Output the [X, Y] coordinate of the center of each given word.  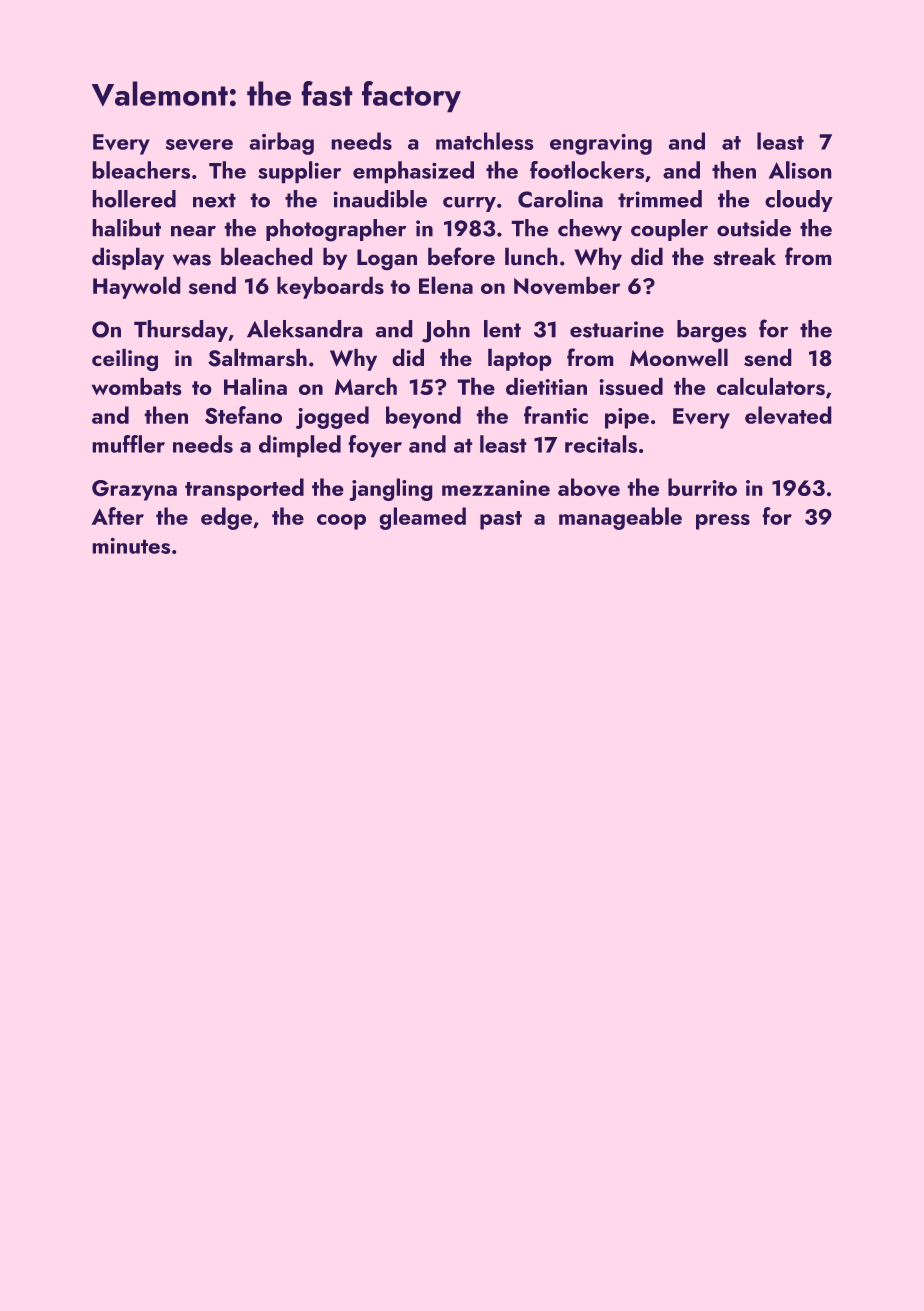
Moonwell [679, 357]
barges [711, 331]
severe [199, 145]
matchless [484, 141]
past [501, 520]
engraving [601, 144]
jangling [390, 489]
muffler [129, 444]
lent [502, 328]
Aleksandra [304, 329]
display [128, 259]
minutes [131, 546]
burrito [702, 487]
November [567, 286]
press [723, 522]
